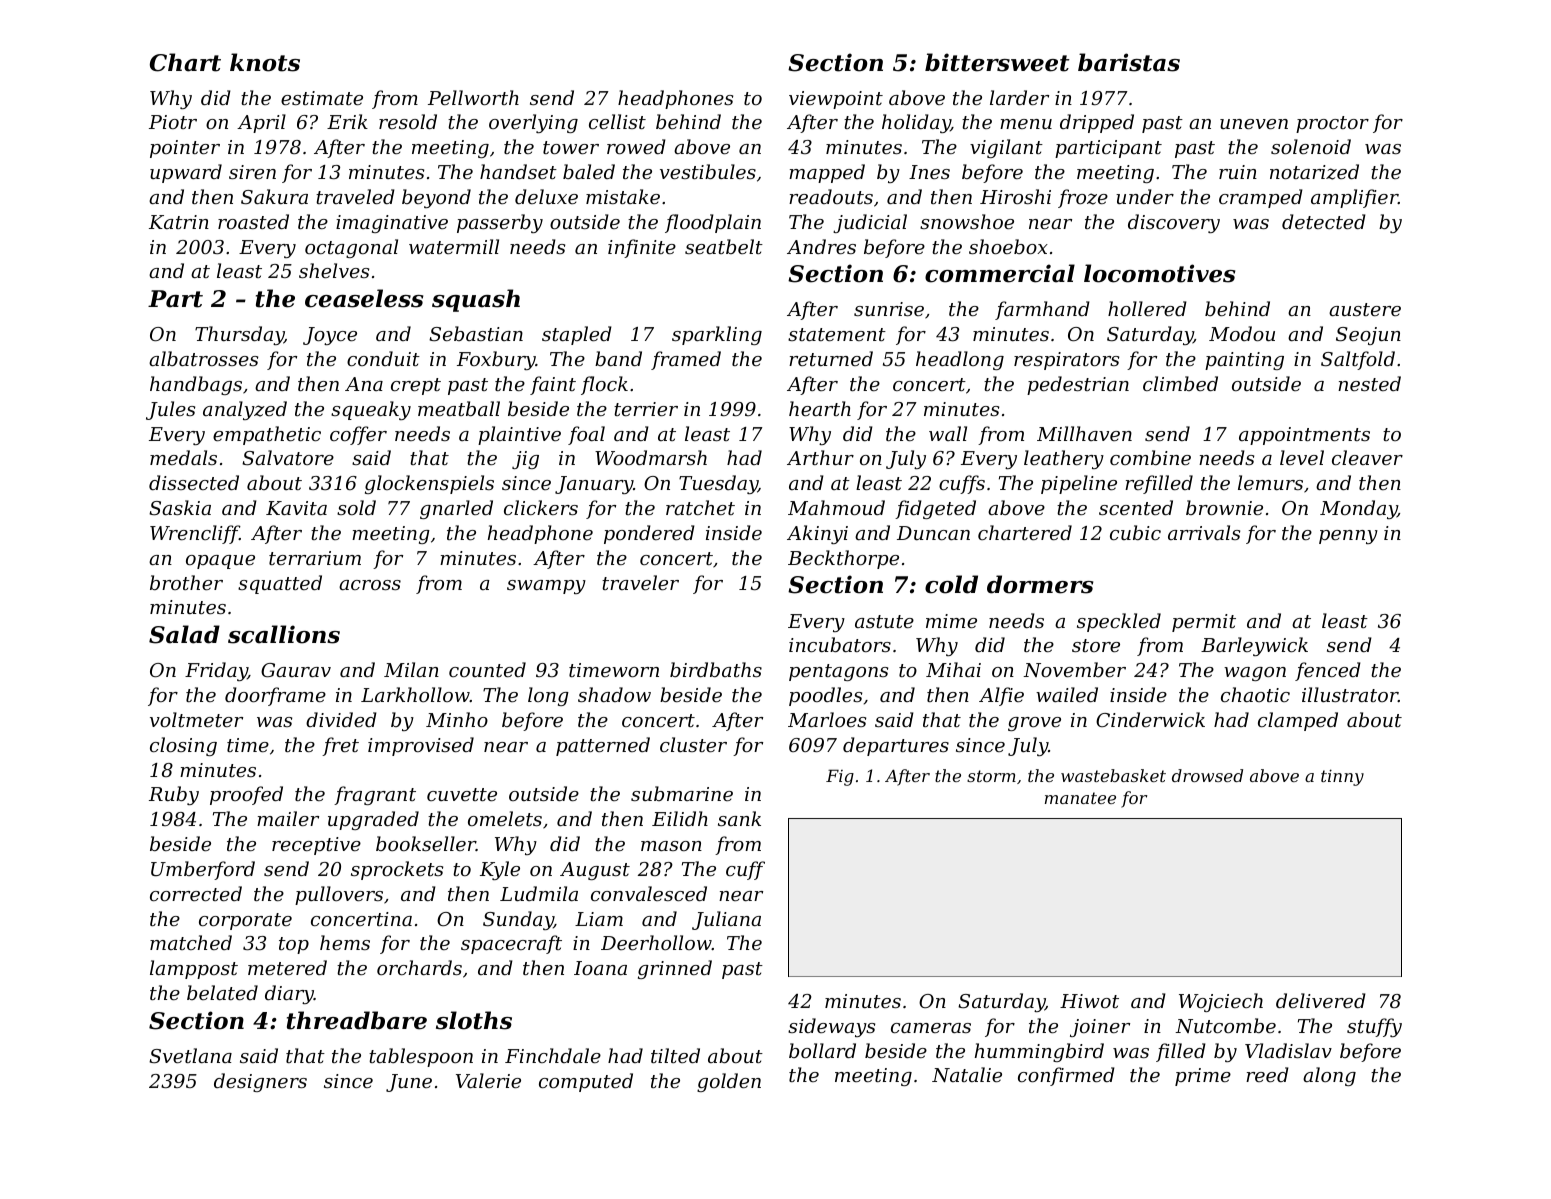  What do you see at coordinates (265, 62) in the screenshot?
I see `knots` at bounding box center [265, 62].
